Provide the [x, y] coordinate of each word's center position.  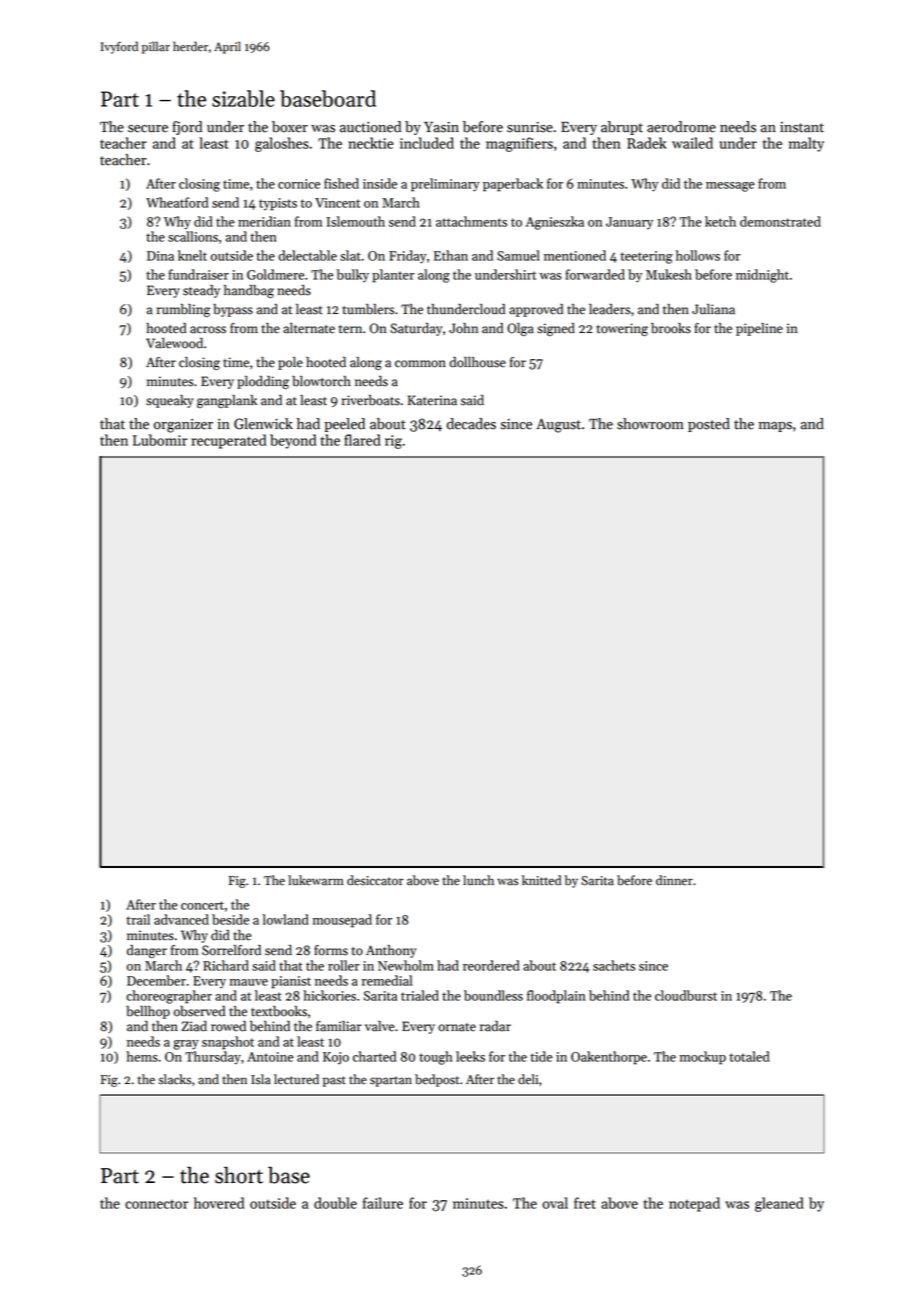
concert [202, 905]
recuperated [228, 441]
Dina [160, 256]
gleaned [779, 1204]
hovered [219, 1203]
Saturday [416, 329]
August [558, 426]
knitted [541, 880]
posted [709, 425]
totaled [749, 1056]
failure [383, 1203]
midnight [762, 276]
